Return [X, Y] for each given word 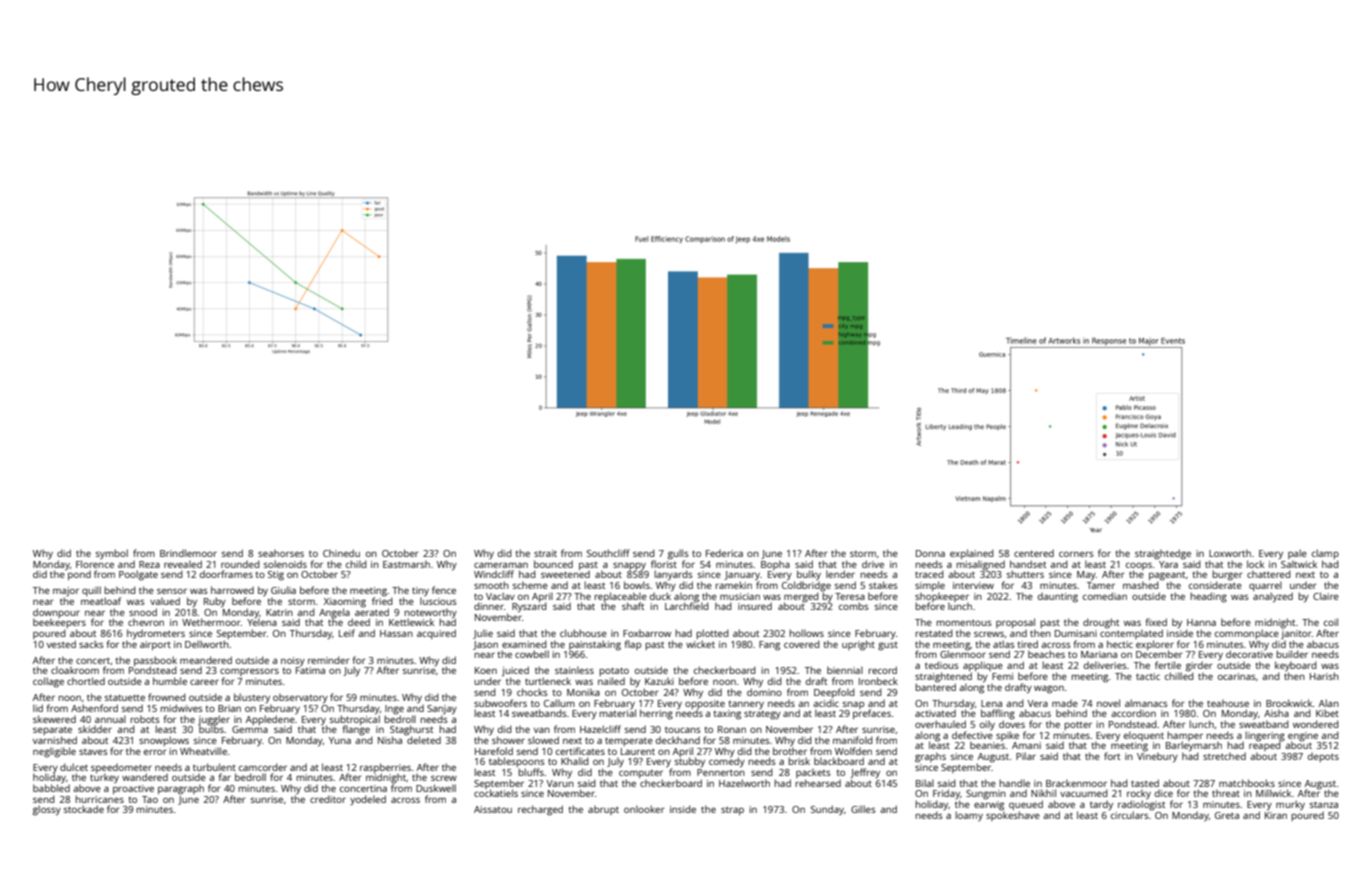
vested [61, 644]
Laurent [638, 751]
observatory [300, 698]
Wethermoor [211, 622]
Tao [150, 799]
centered [1034, 553]
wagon [1049, 689]
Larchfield [687, 606]
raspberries [385, 768]
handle [1014, 783]
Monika [583, 692]
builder [1292, 654]
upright [858, 645]
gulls [678, 554]
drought [1101, 623]
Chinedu [341, 553]
